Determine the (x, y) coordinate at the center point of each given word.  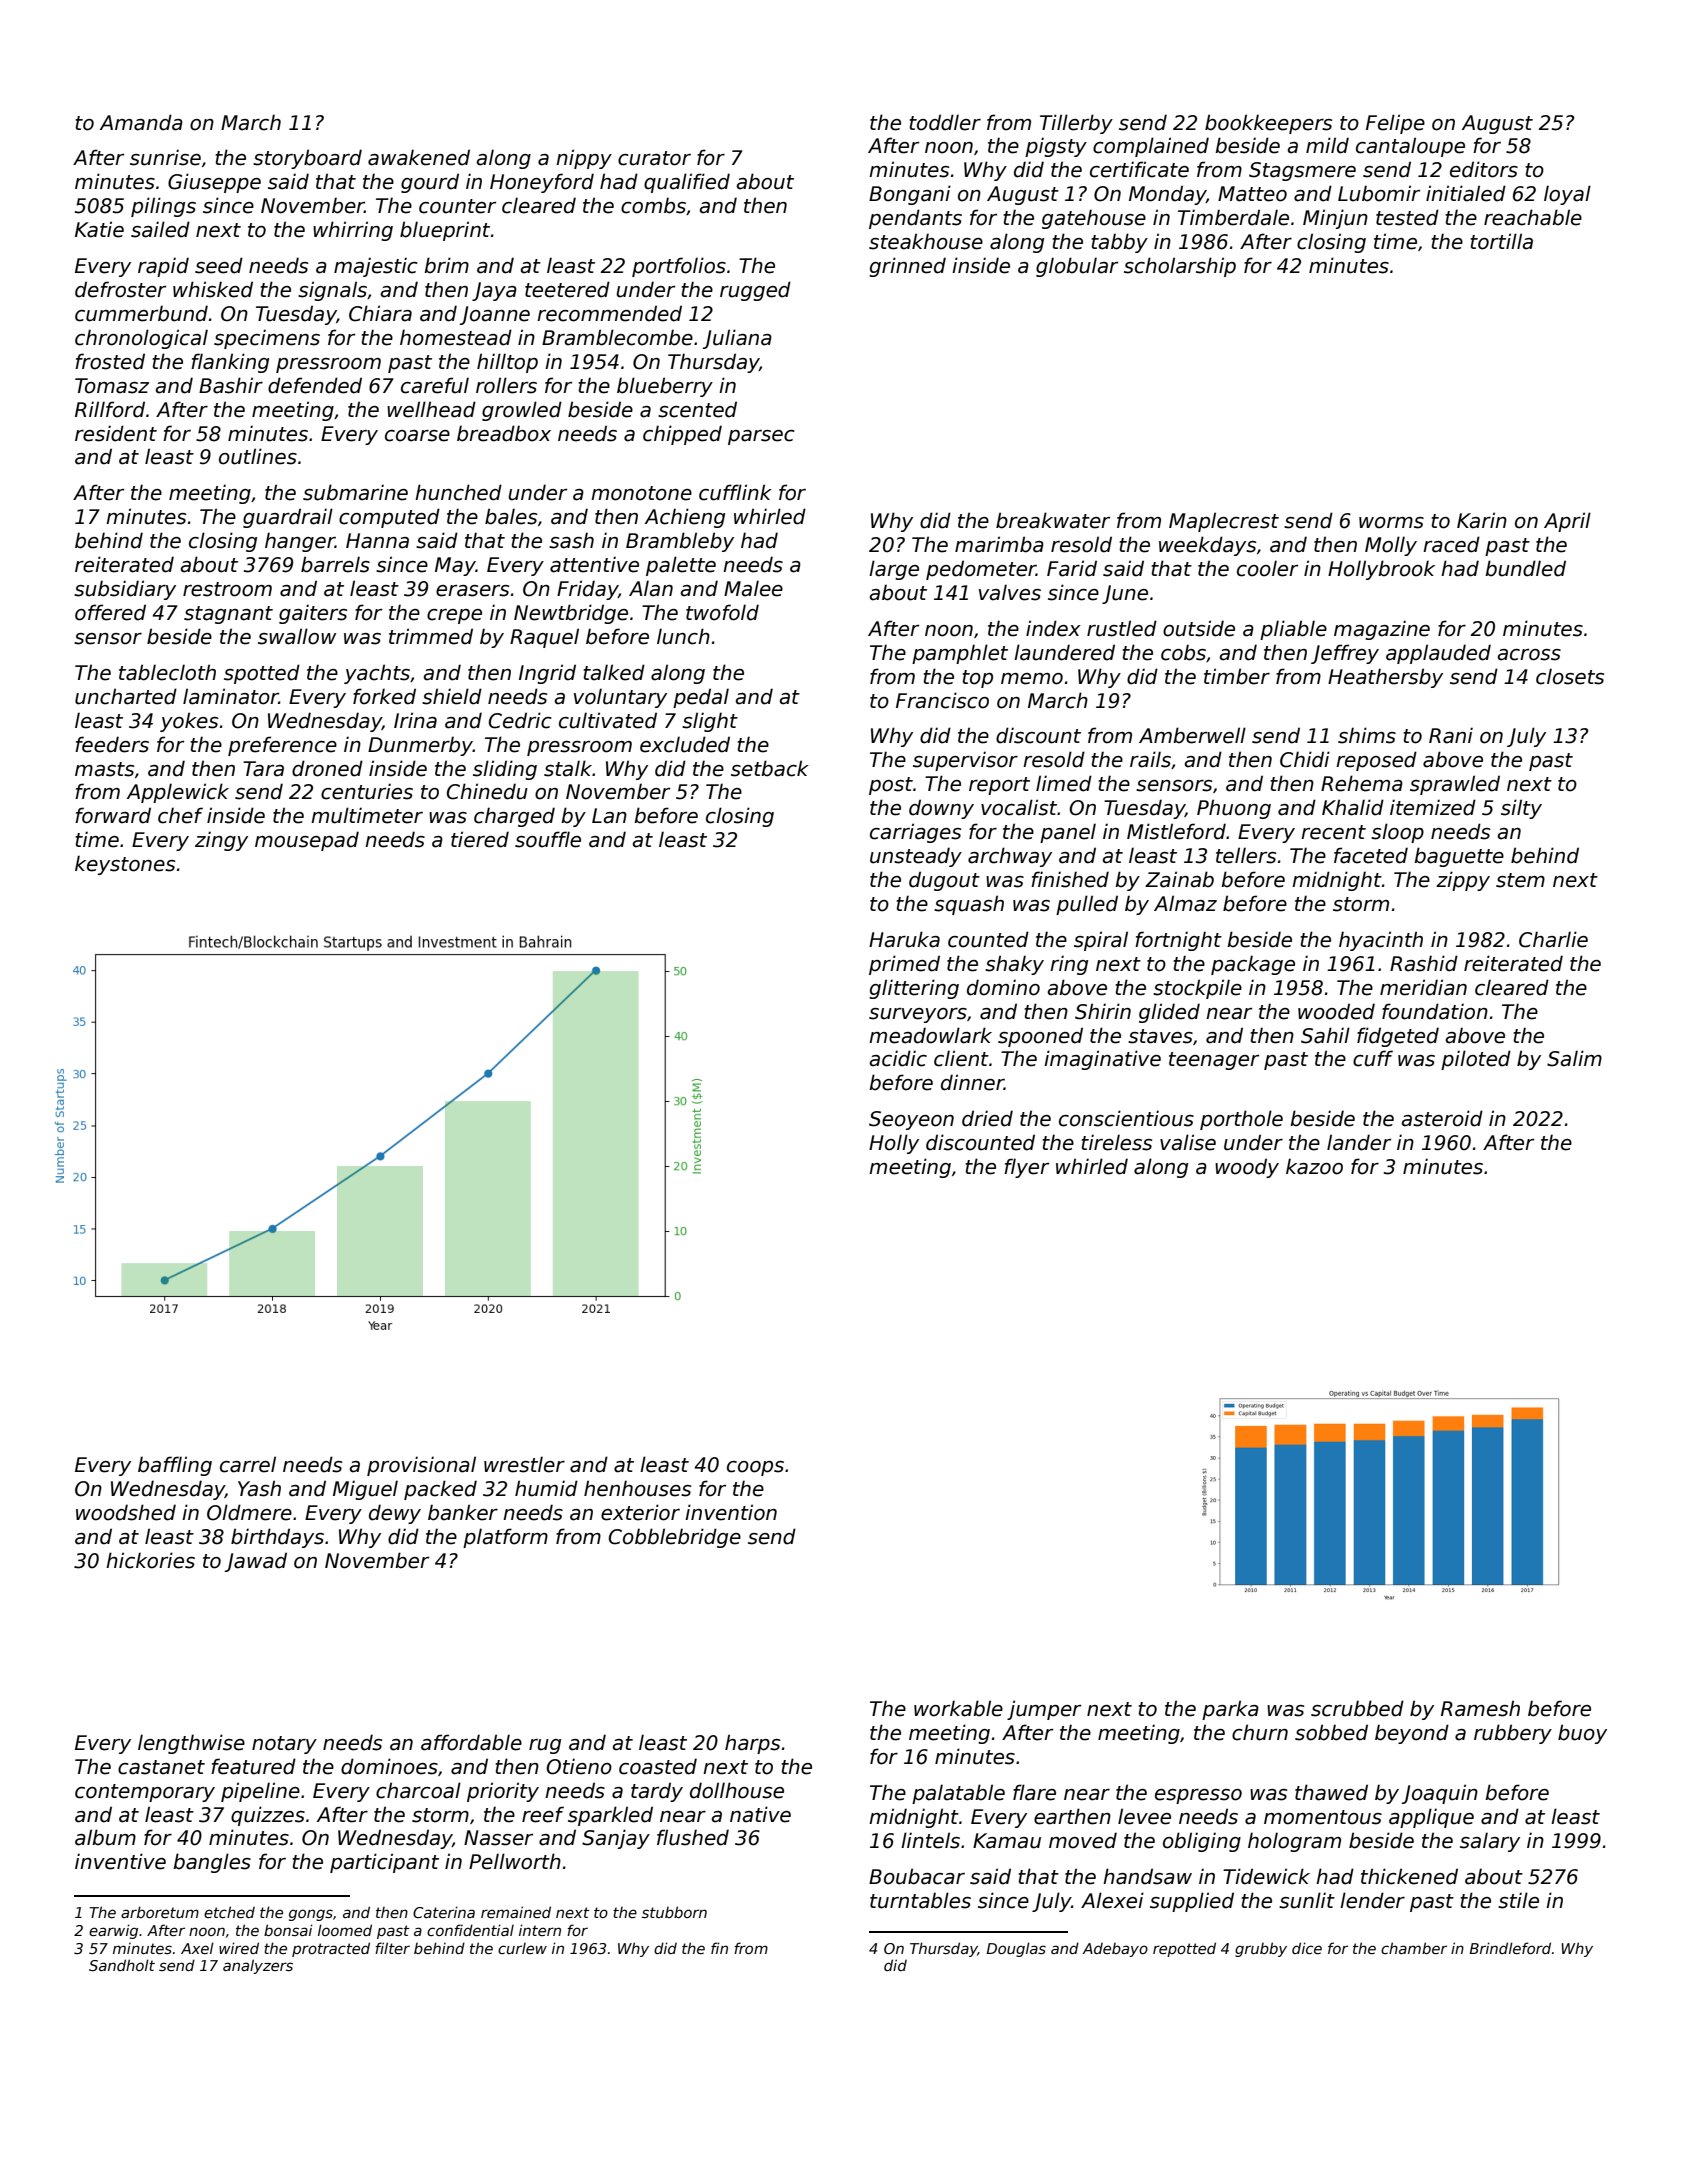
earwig (113, 1931)
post (891, 786)
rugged (755, 291)
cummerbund (141, 313)
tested (1407, 217)
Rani (1451, 735)
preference (282, 746)
